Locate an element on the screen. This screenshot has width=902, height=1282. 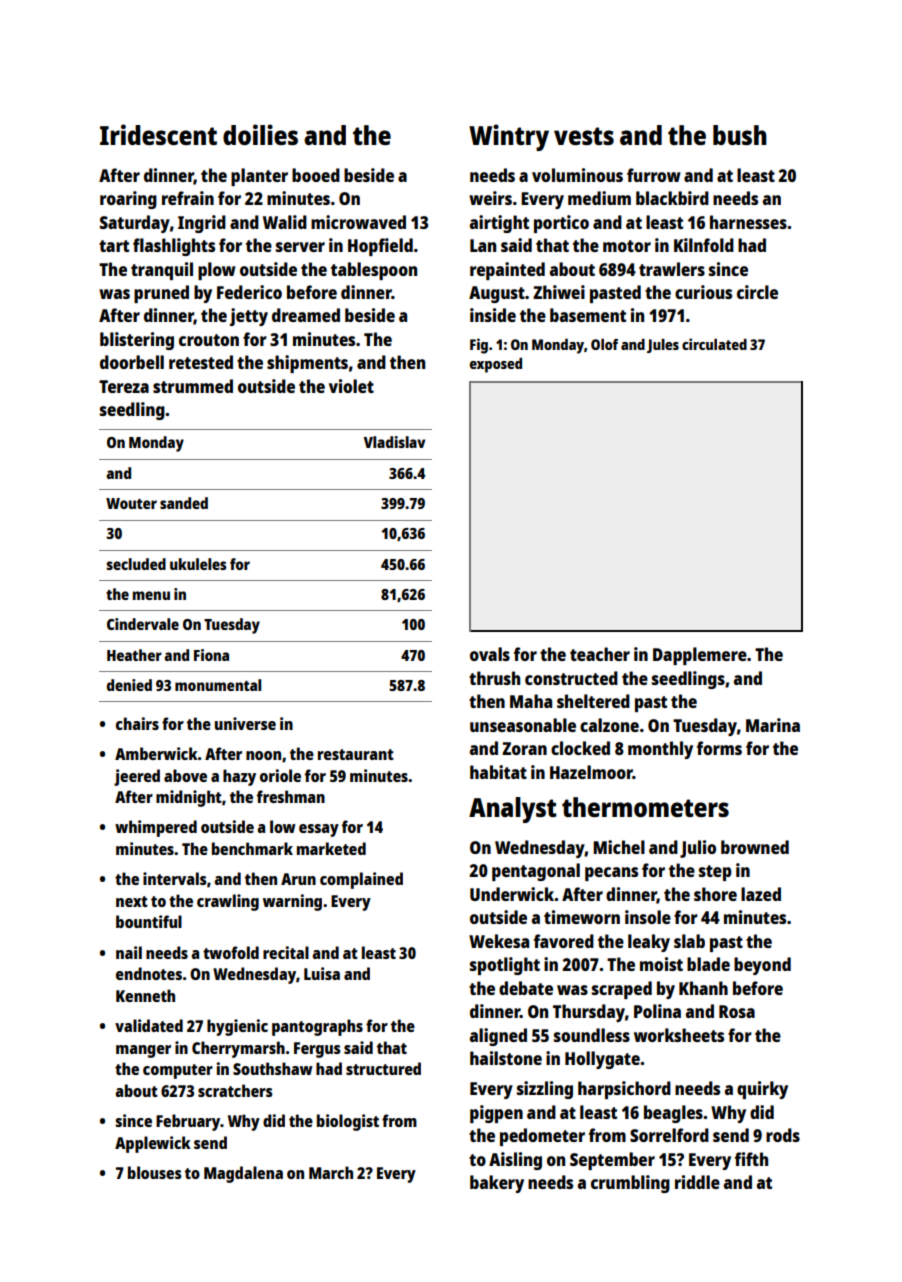
denied is located at coordinates (129, 685).
